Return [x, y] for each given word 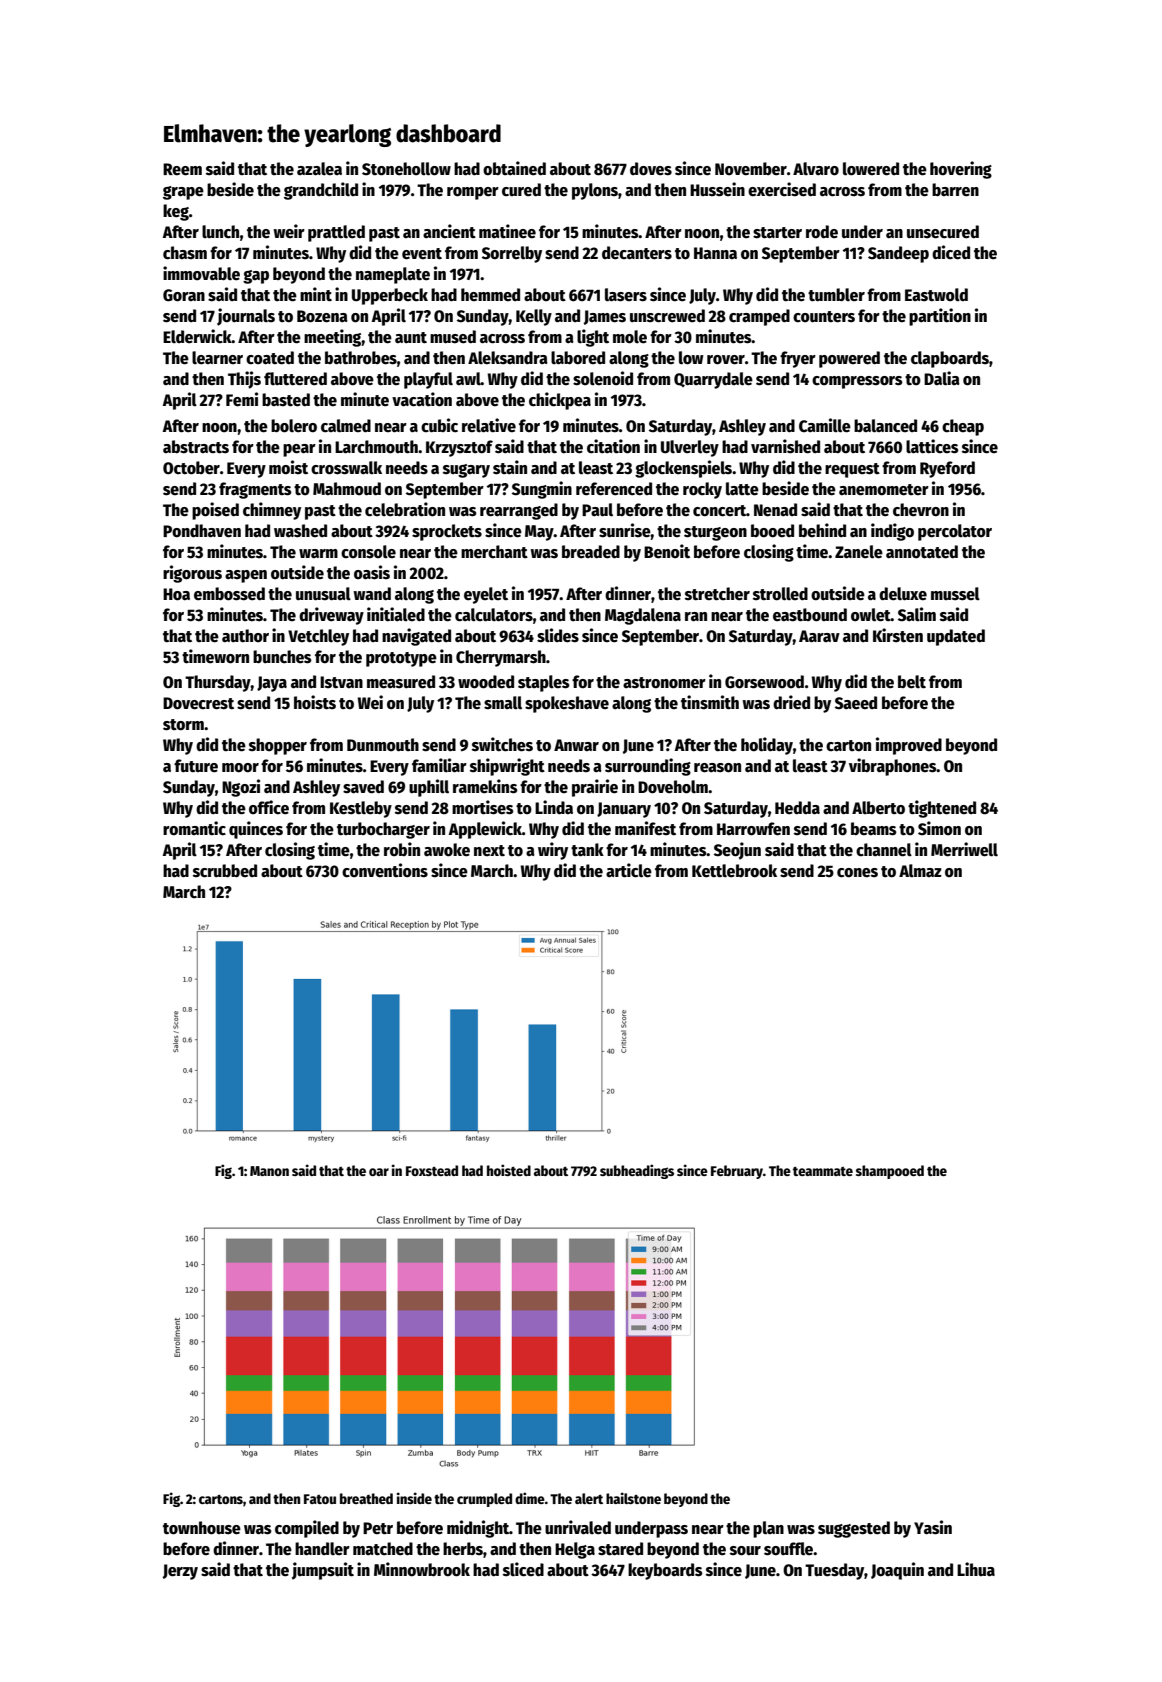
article [629, 870]
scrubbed [225, 871]
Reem [182, 169]
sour [745, 1551]
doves [651, 169]
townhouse [202, 1528]
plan [768, 1529]
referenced [614, 489]
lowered [871, 169]
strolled [780, 594]
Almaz [920, 870]
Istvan [341, 682]
